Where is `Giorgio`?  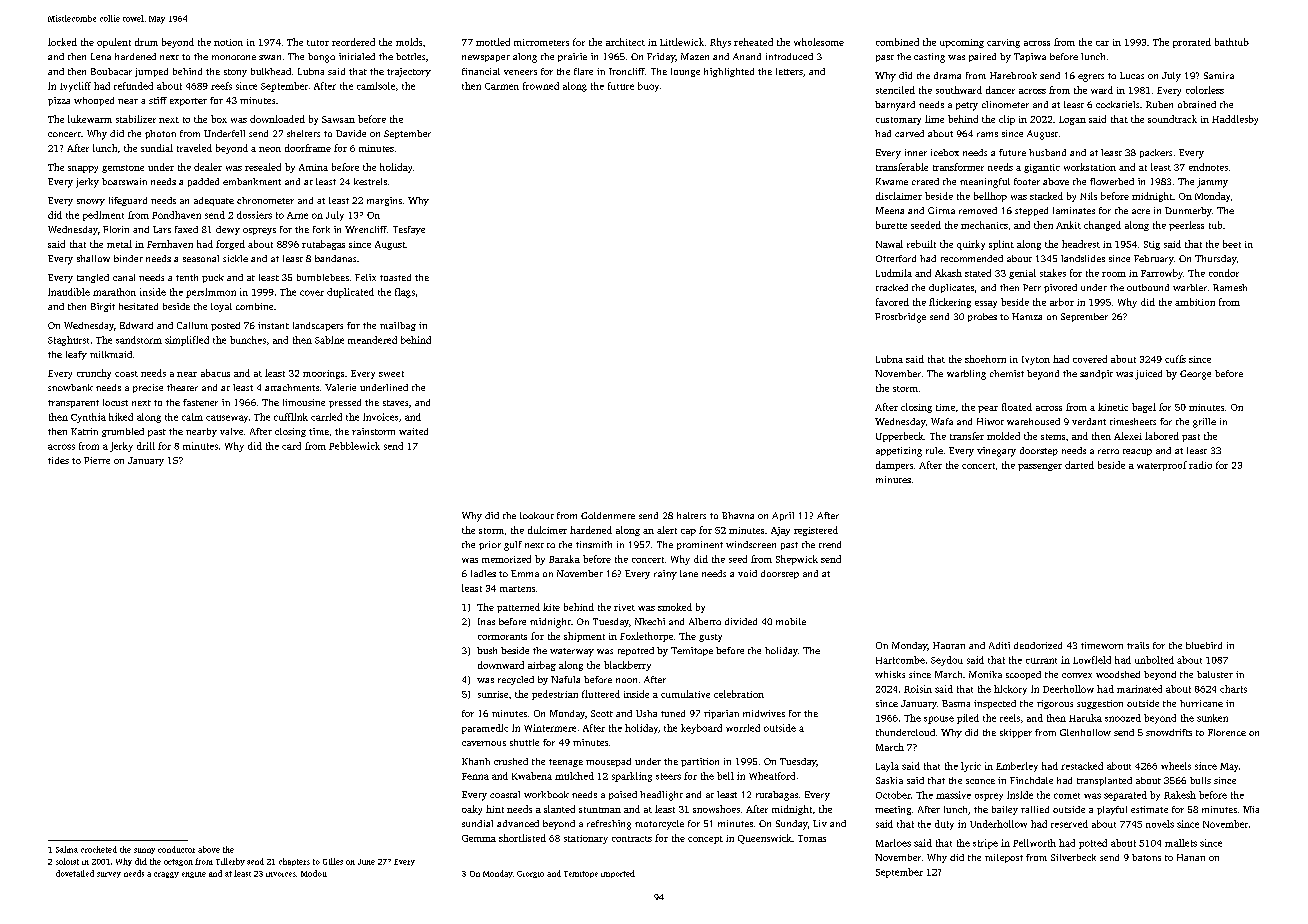 Giorgio is located at coordinates (530, 874).
